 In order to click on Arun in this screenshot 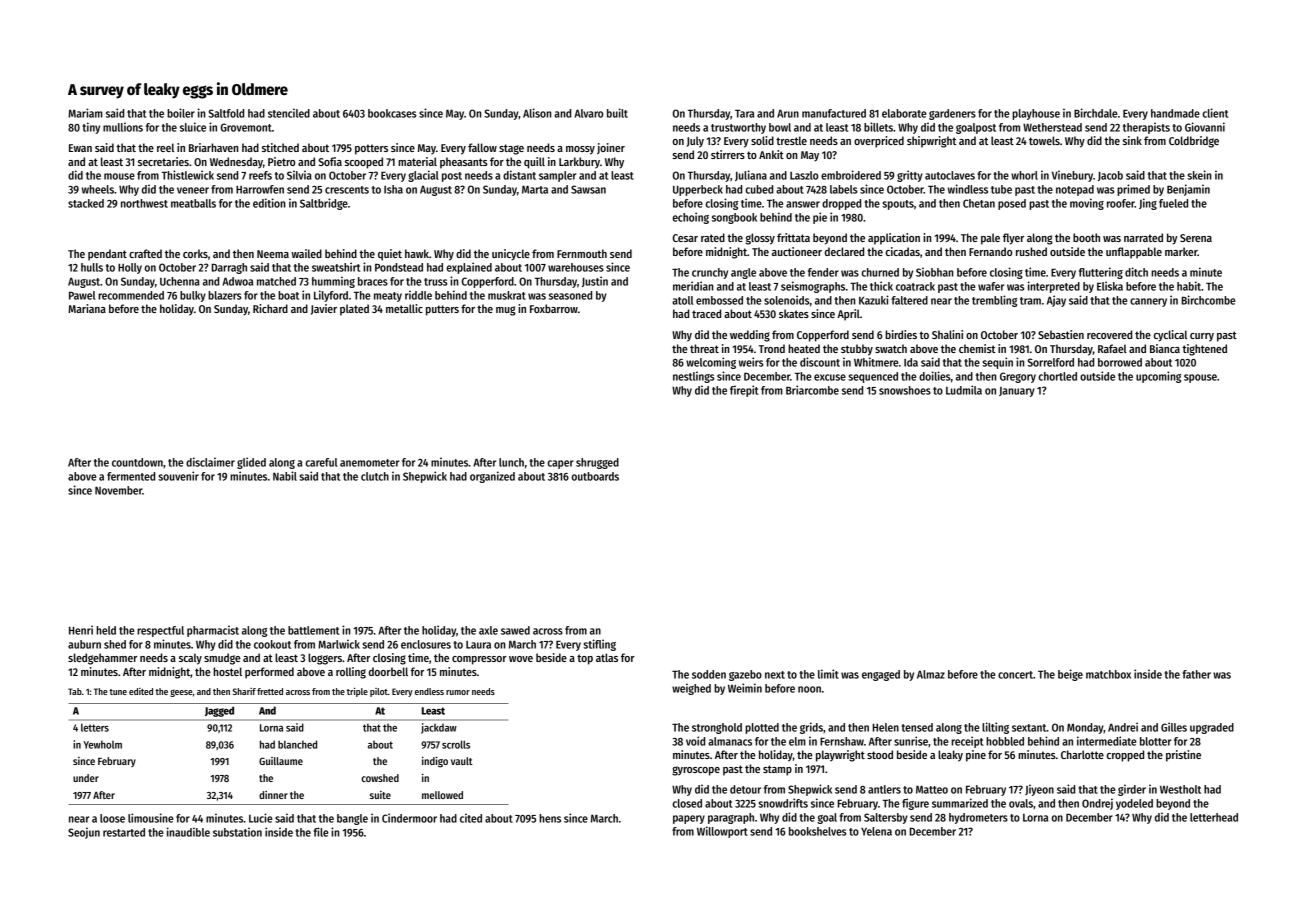, I will do `click(788, 113)`.
